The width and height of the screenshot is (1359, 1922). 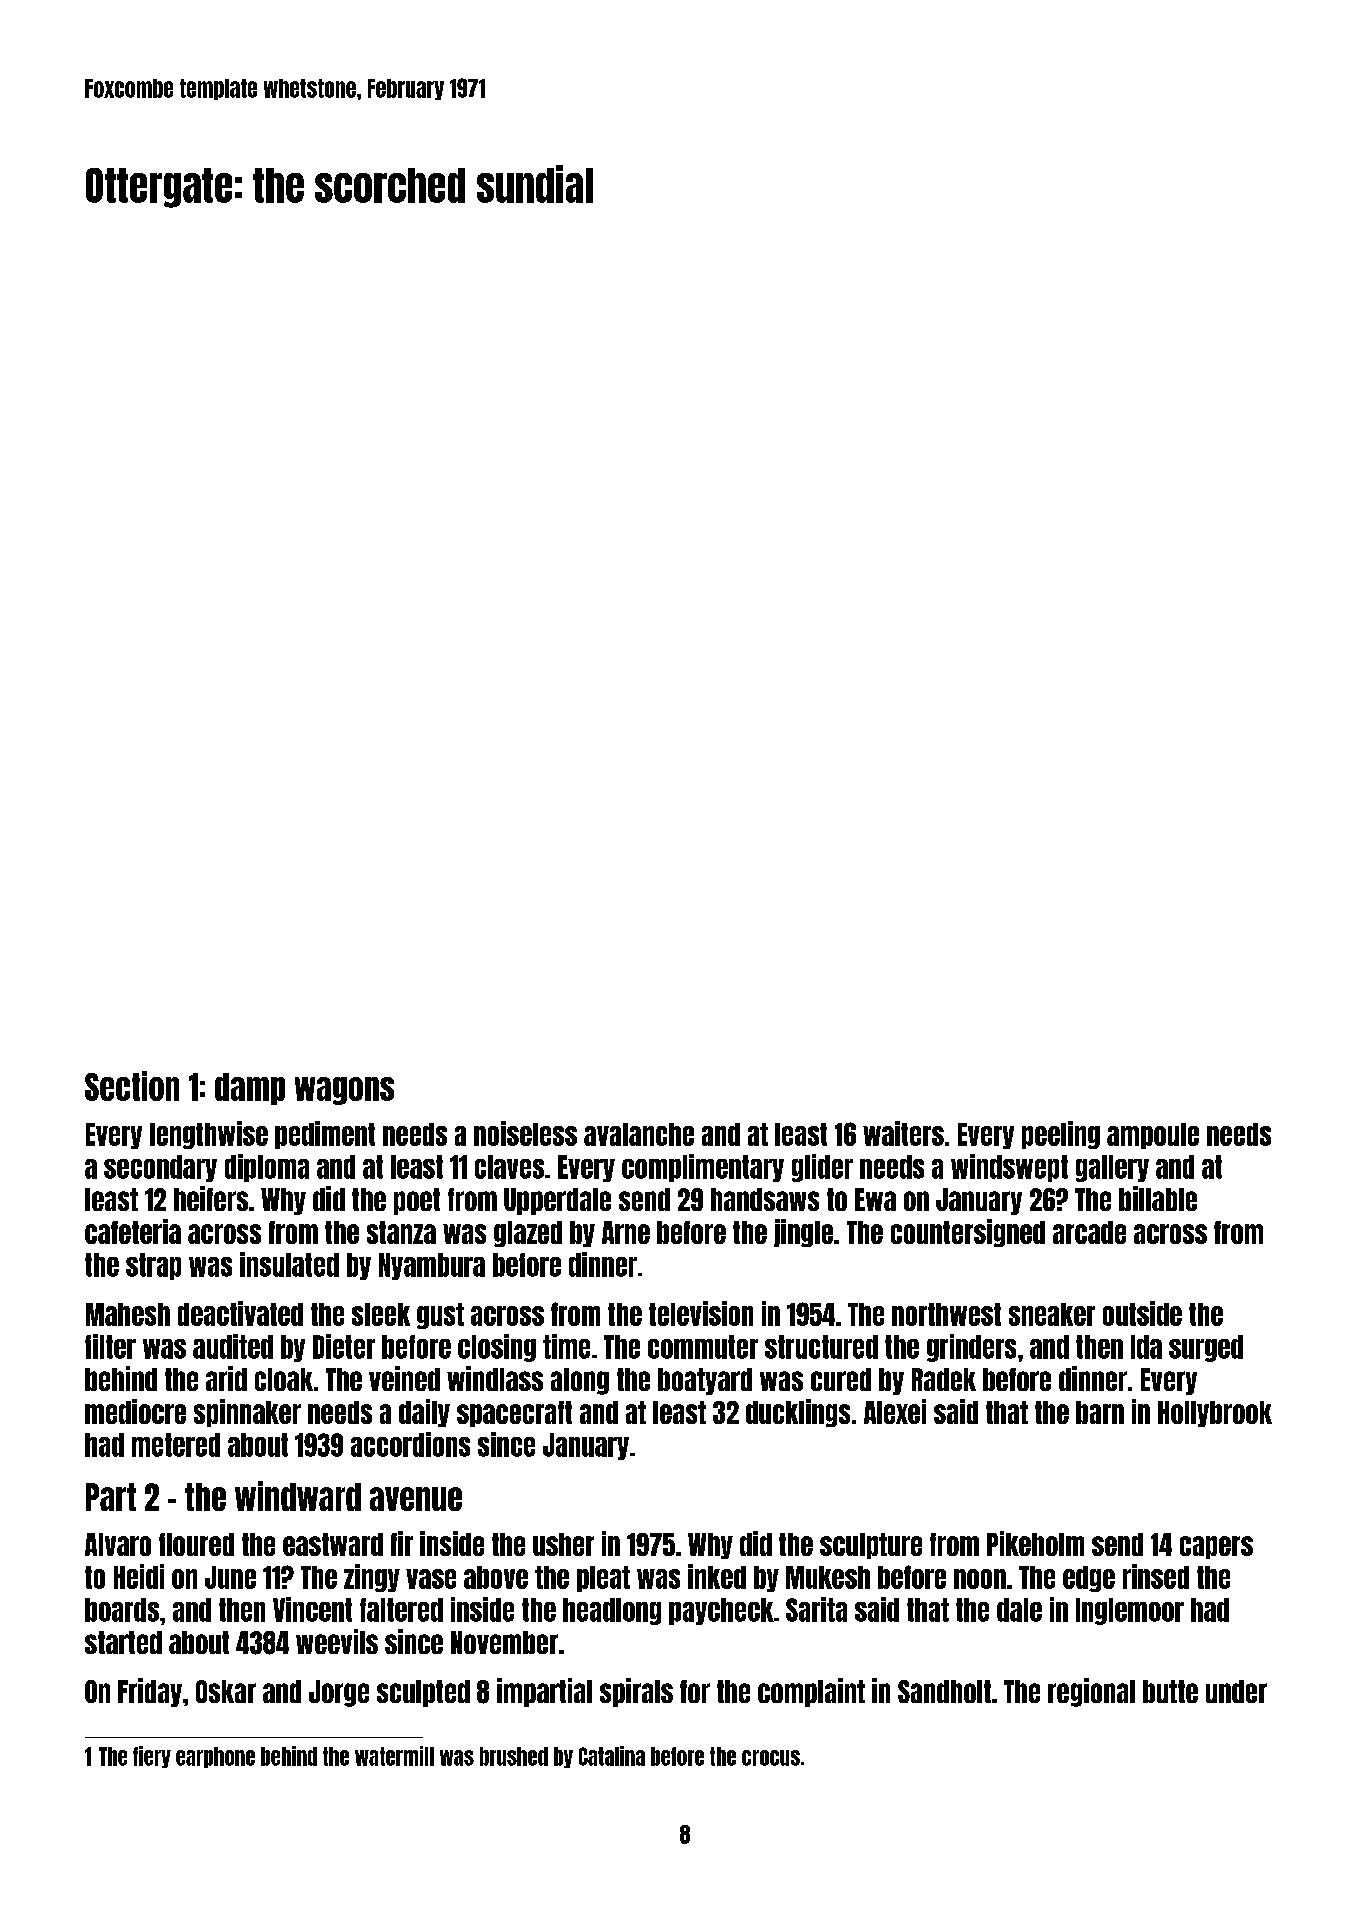 What do you see at coordinates (432, 1266) in the screenshot?
I see `Nyambura` at bounding box center [432, 1266].
